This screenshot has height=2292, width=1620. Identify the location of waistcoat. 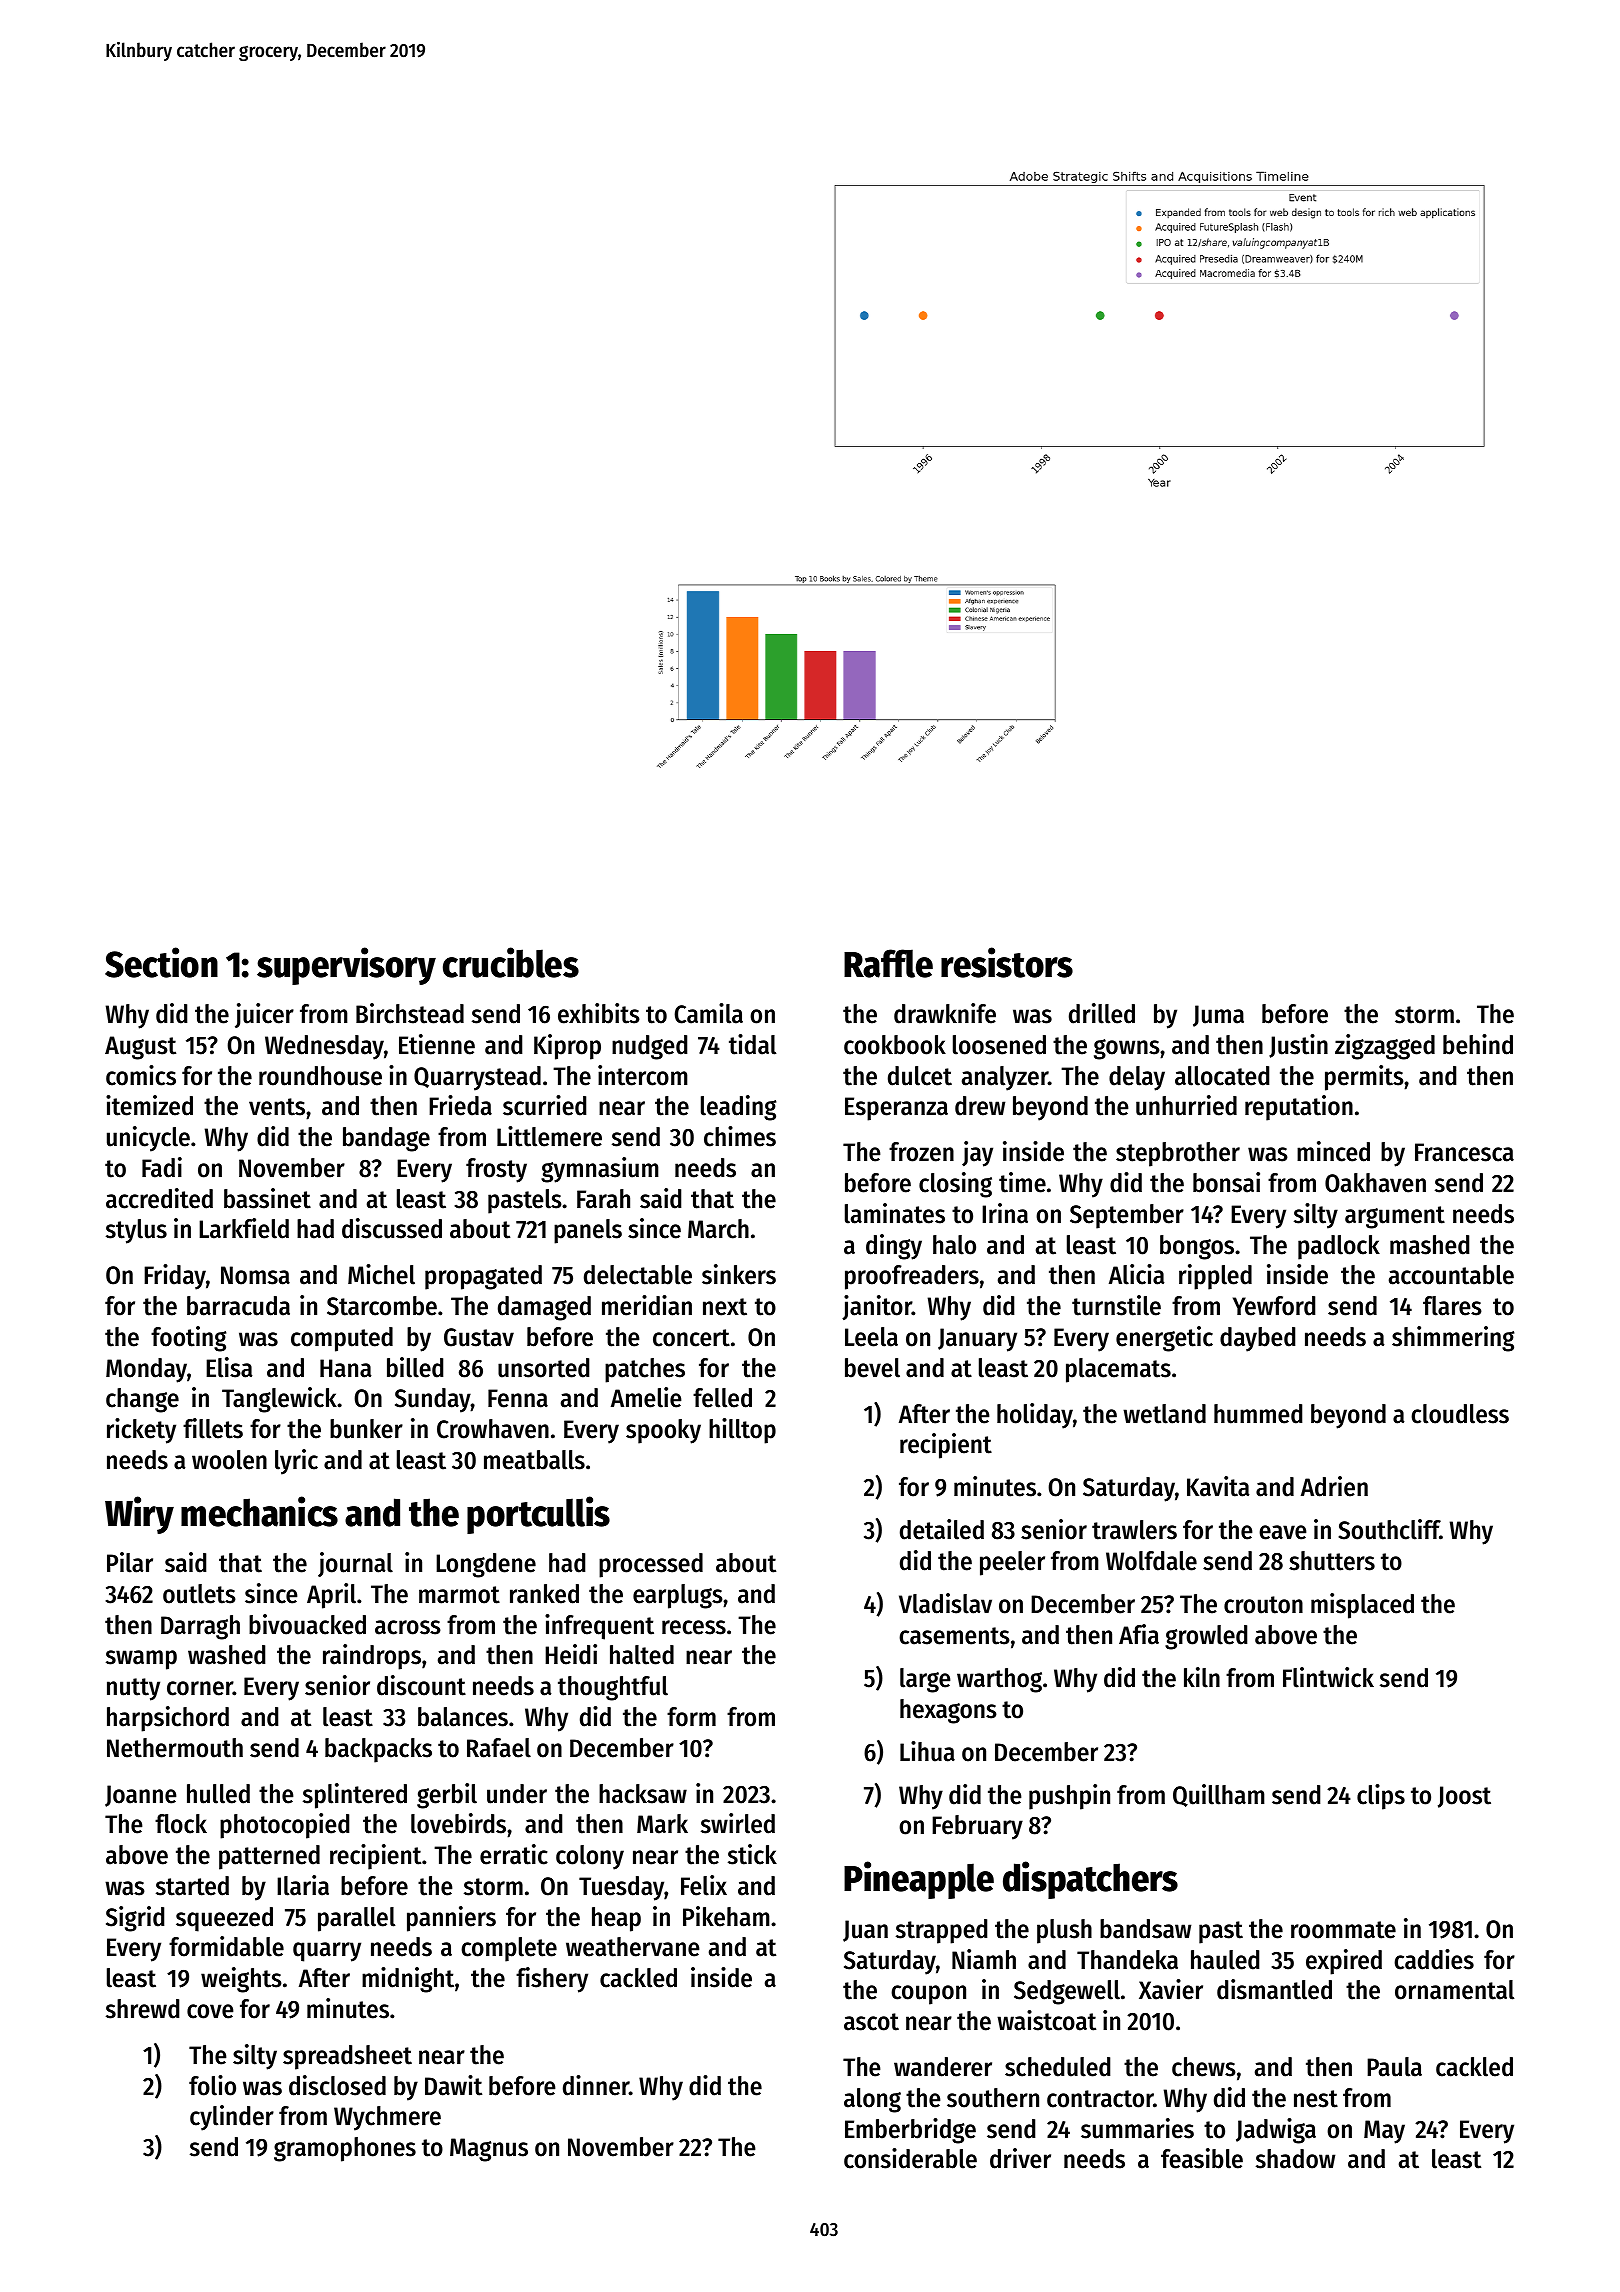
(1046, 2020).
